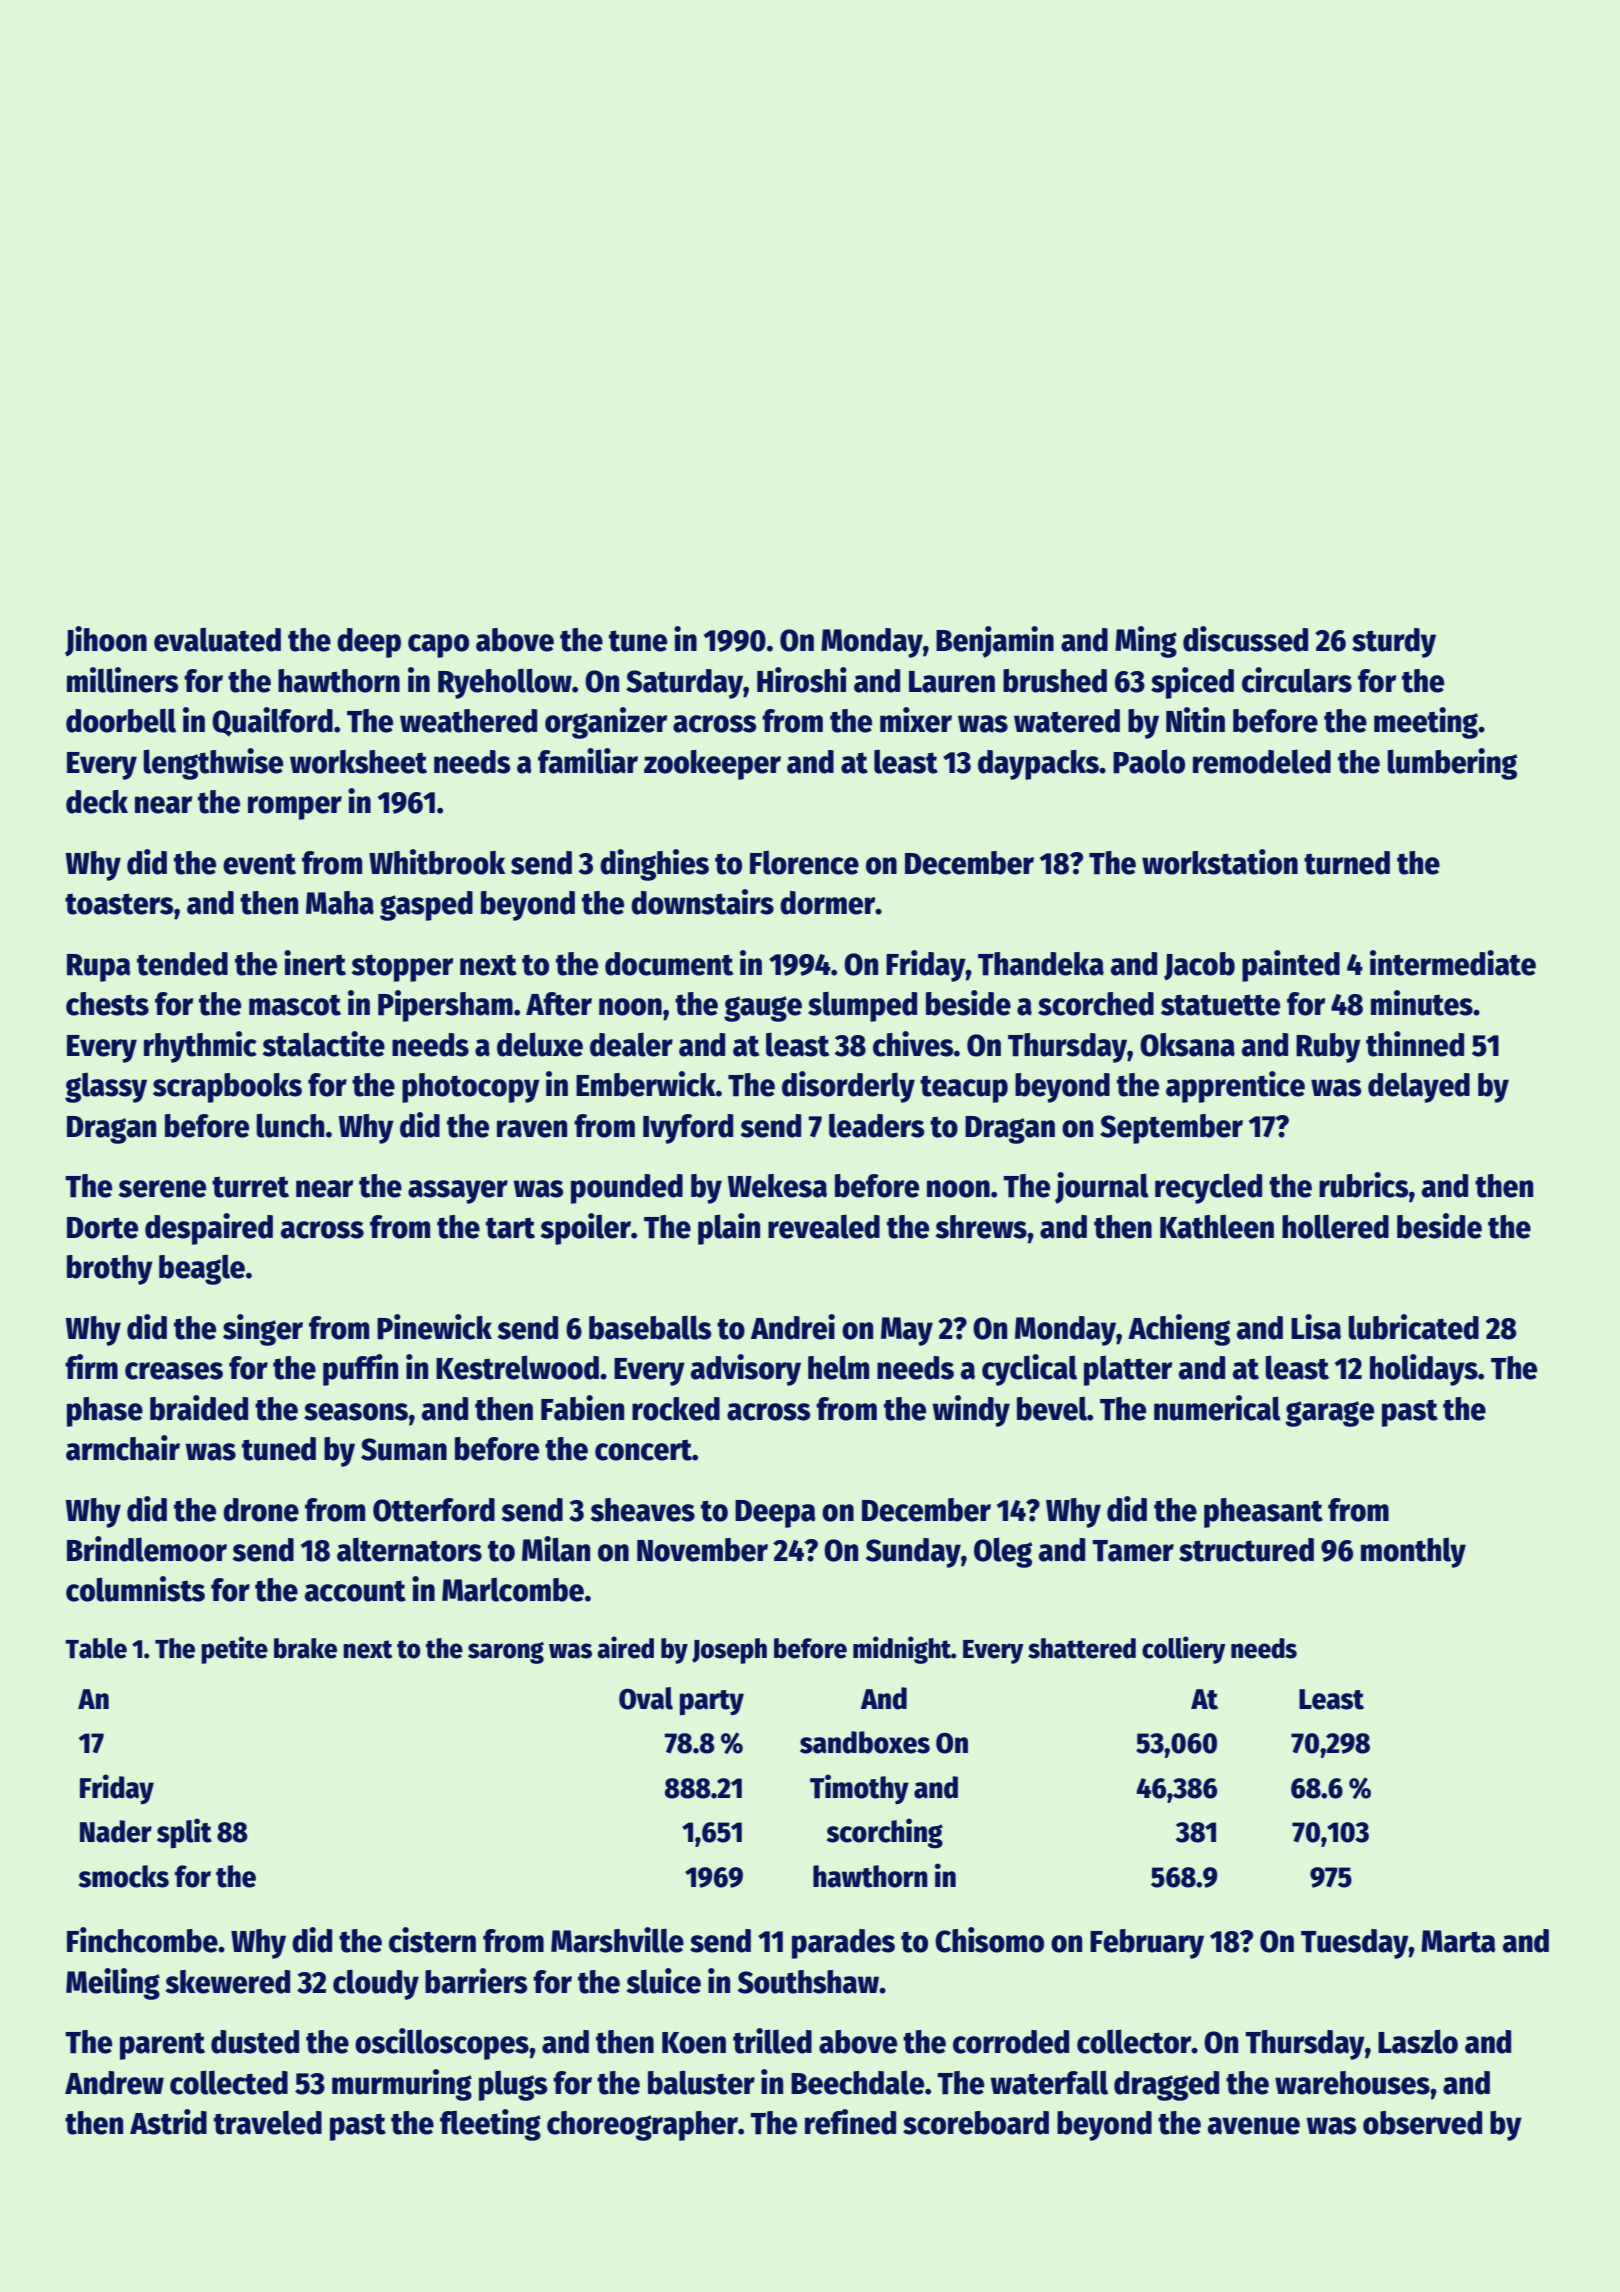 This screenshot has height=2292, width=1620. What do you see at coordinates (1184, 1650) in the screenshot?
I see `colliery` at bounding box center [1184, 1650].
